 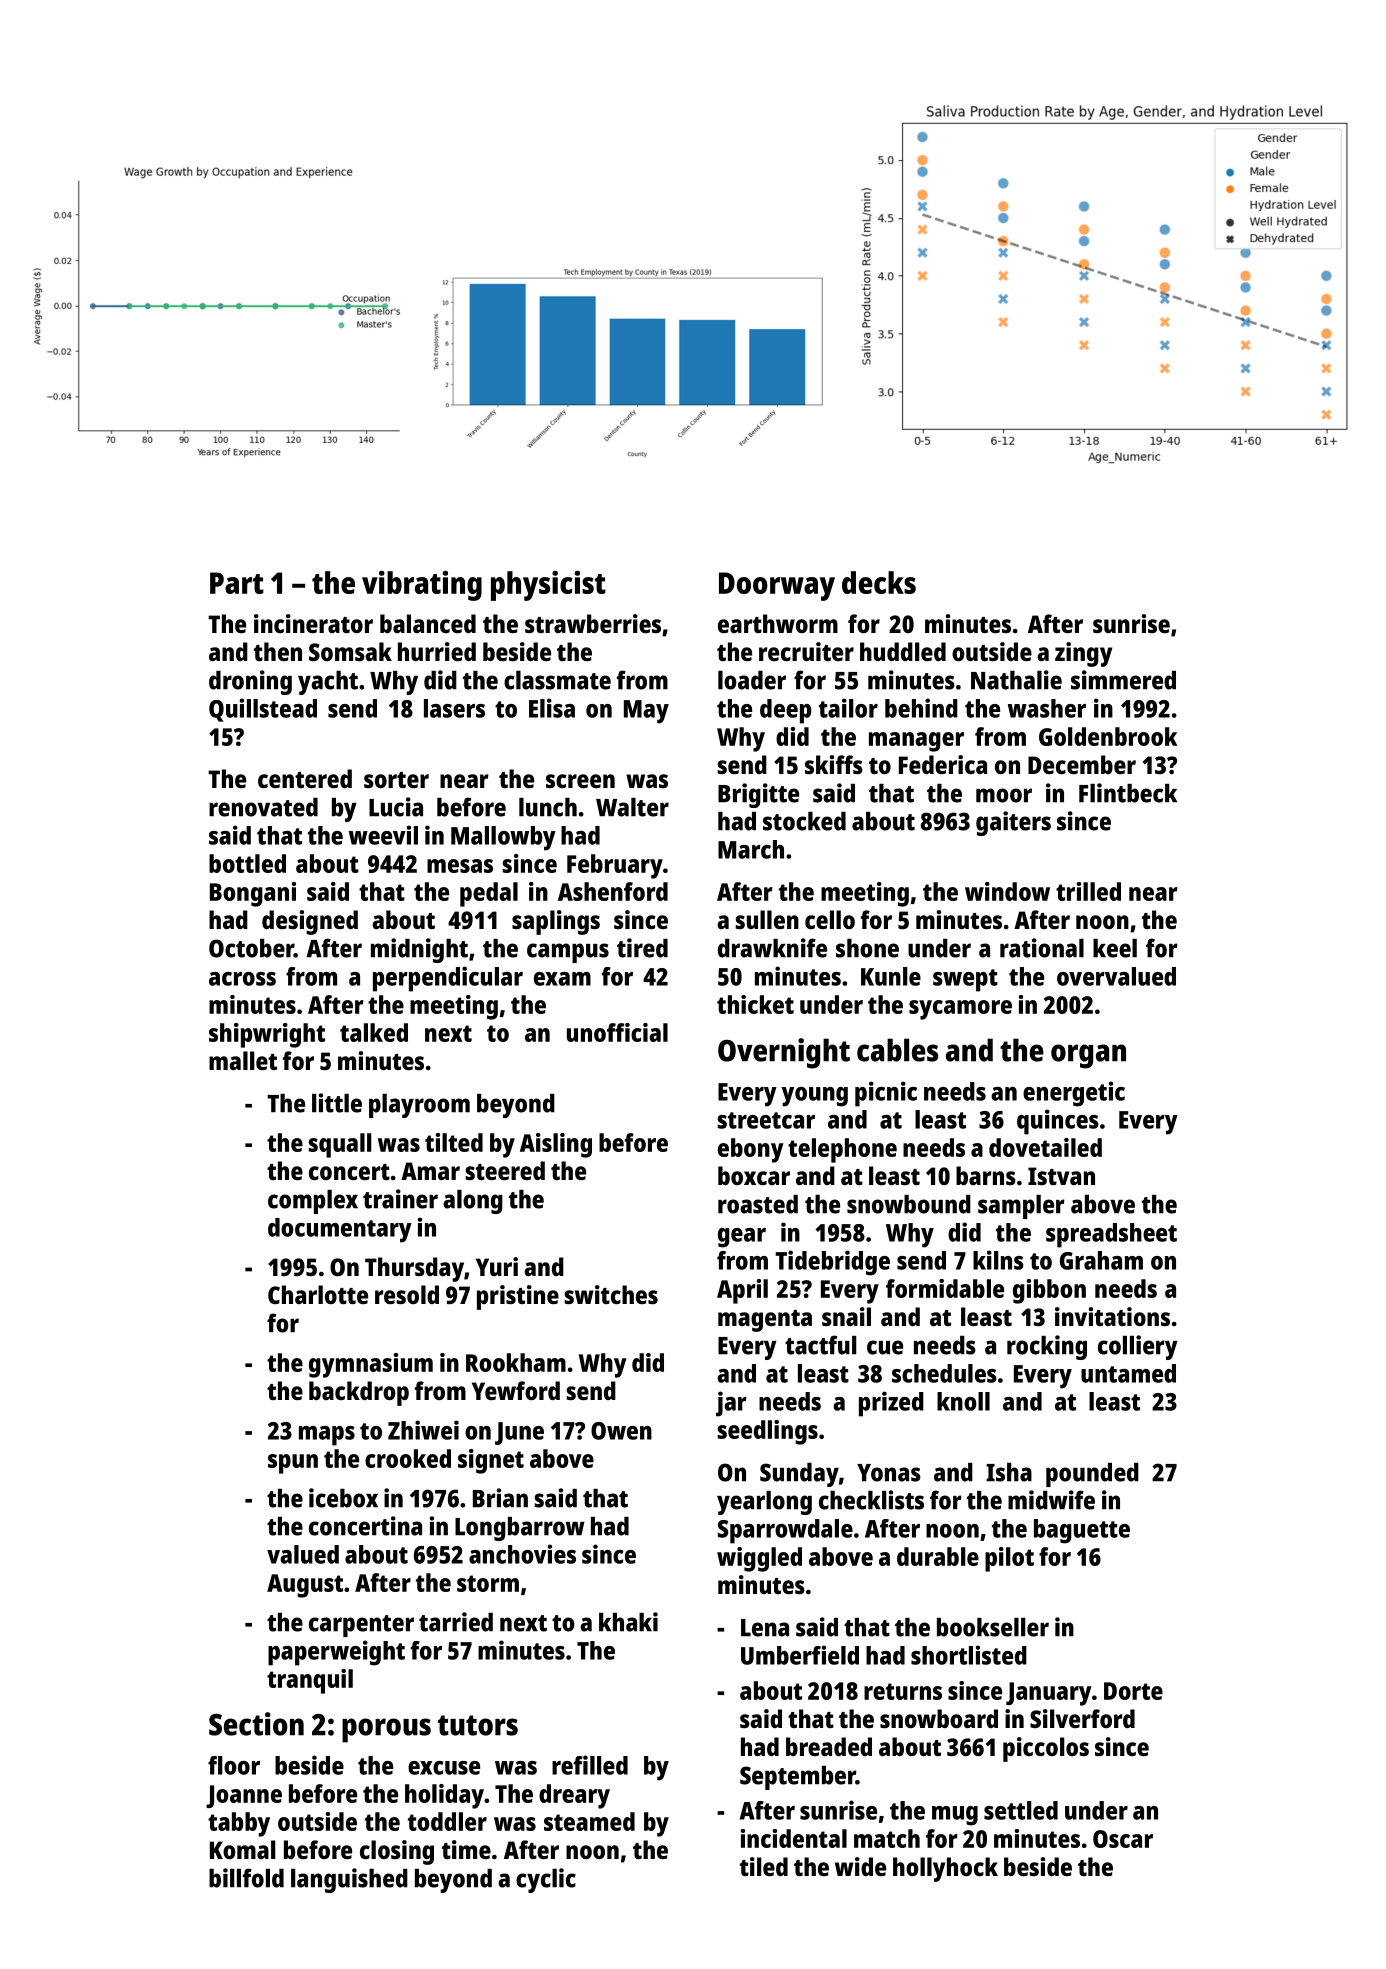 I want to click on Part, so click(x=237, y=583).
